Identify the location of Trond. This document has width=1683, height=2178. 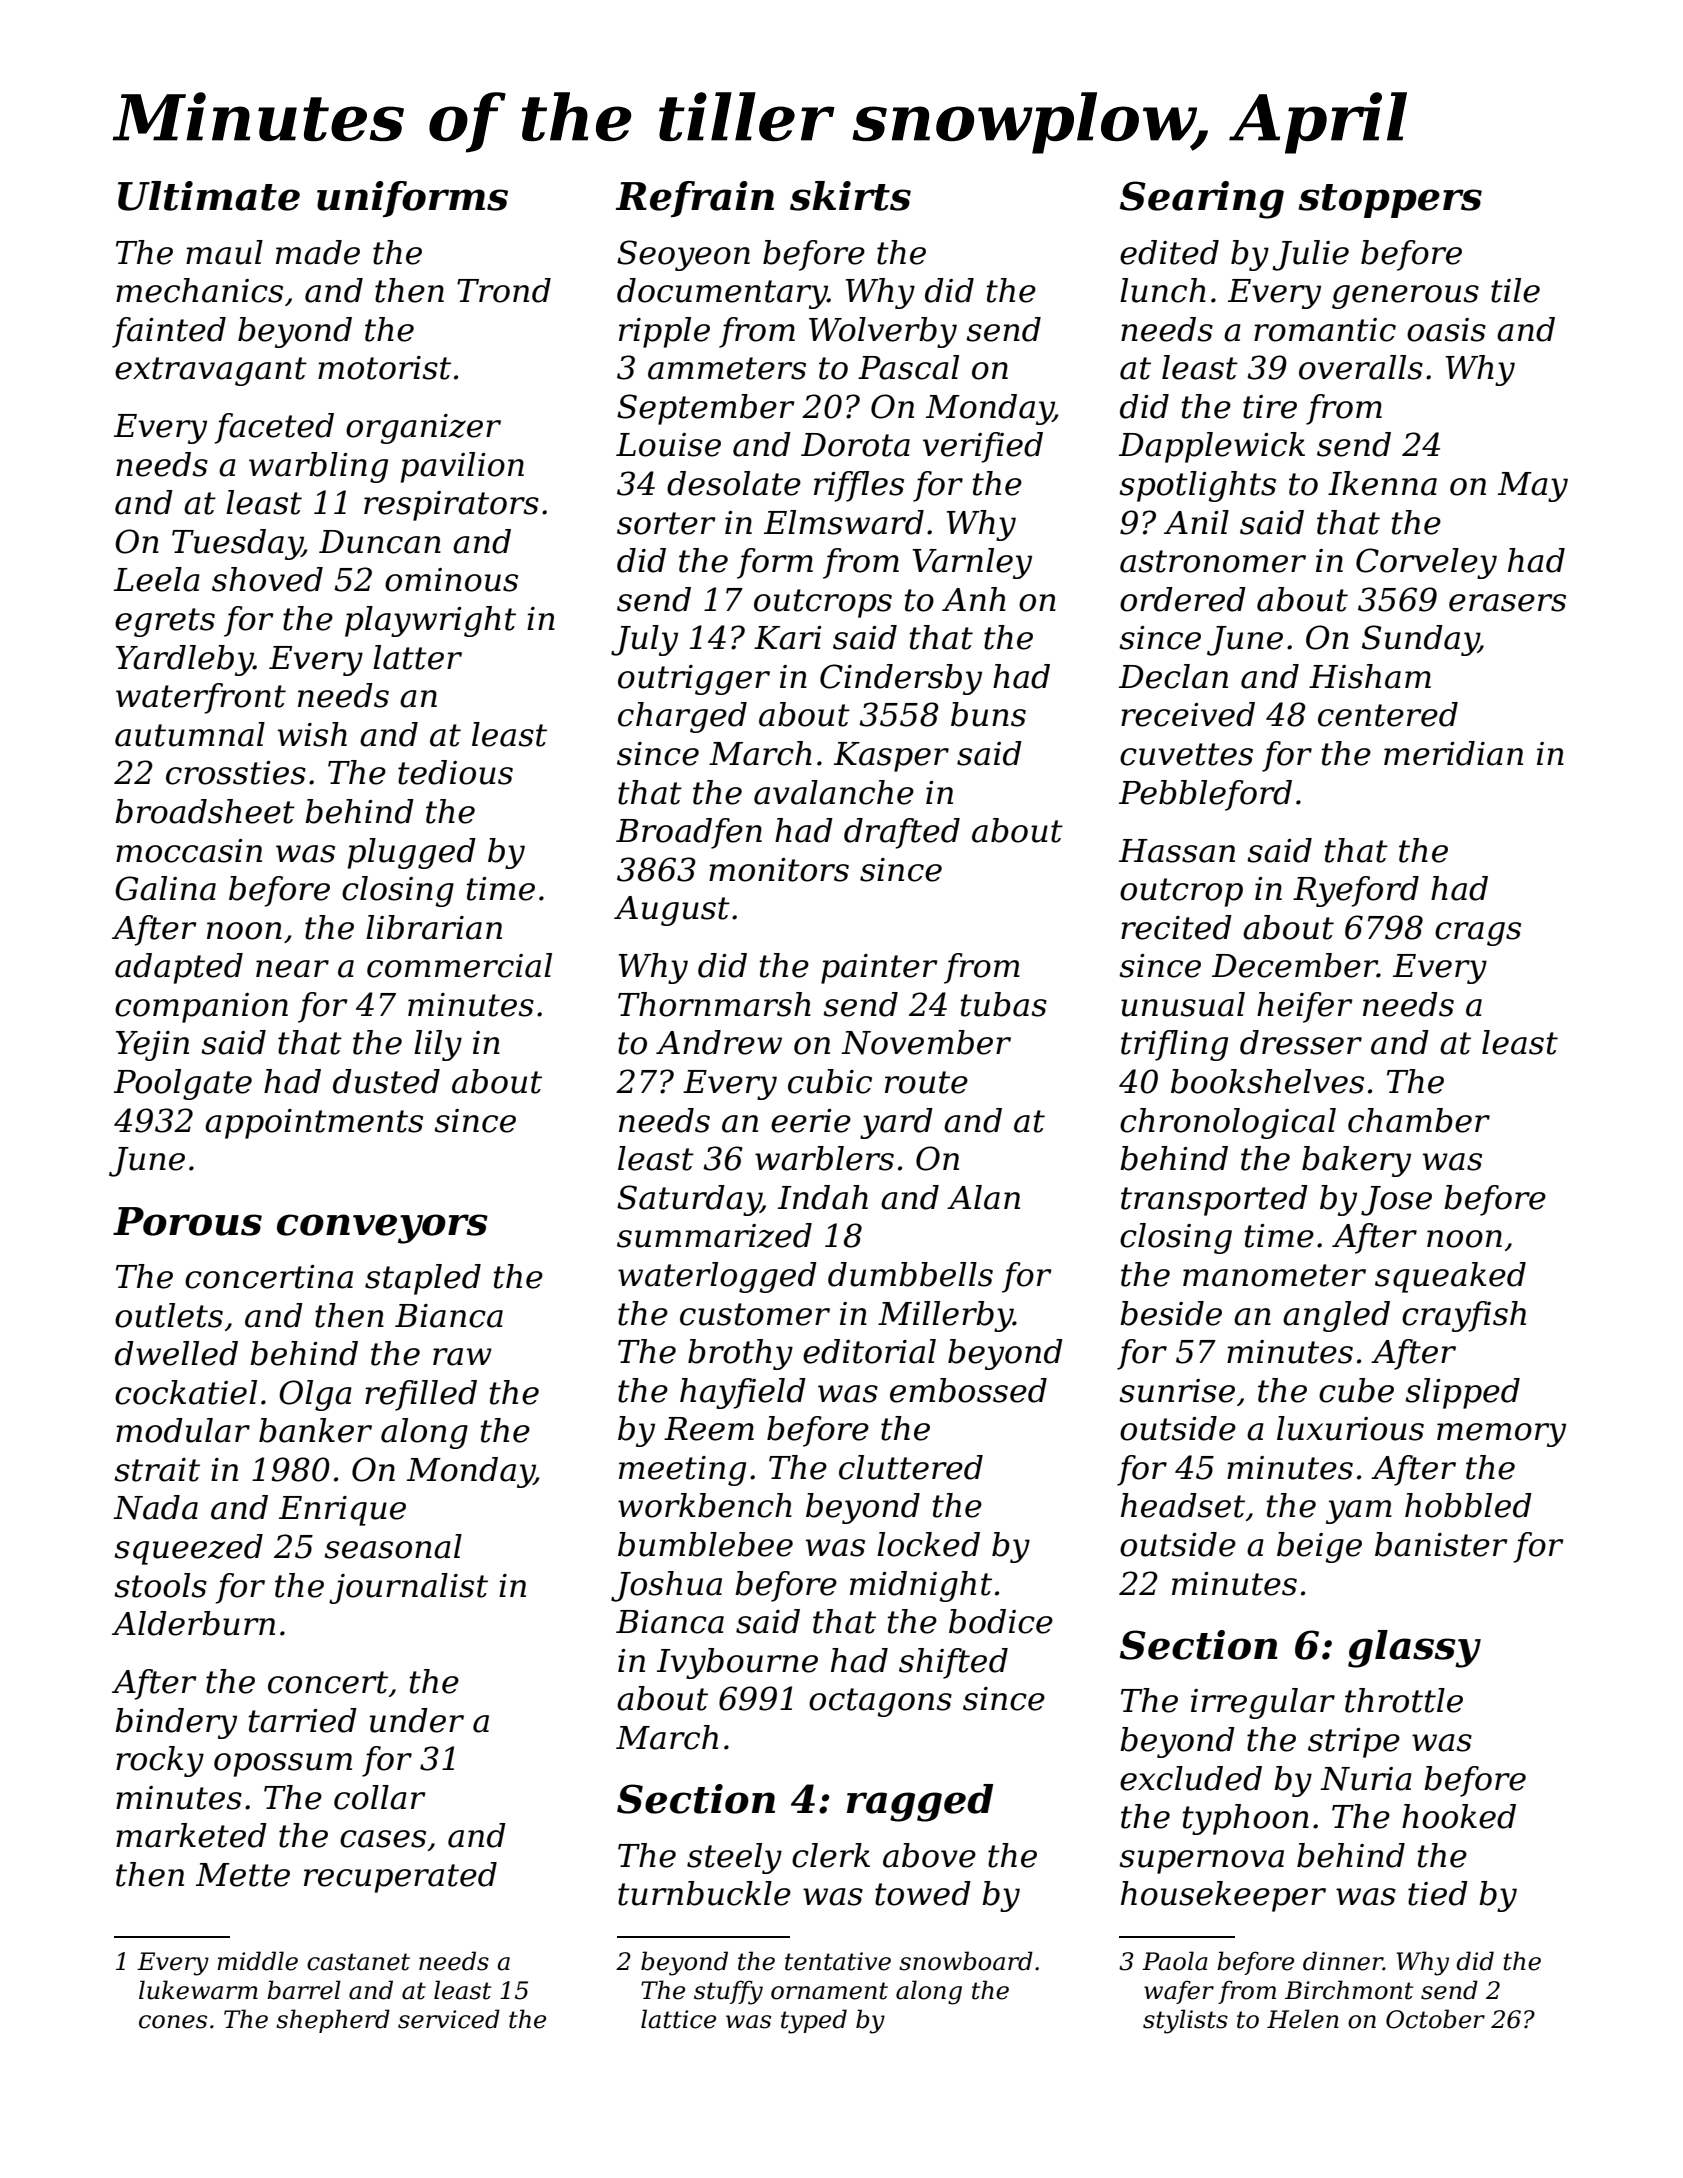
(504, 290).
